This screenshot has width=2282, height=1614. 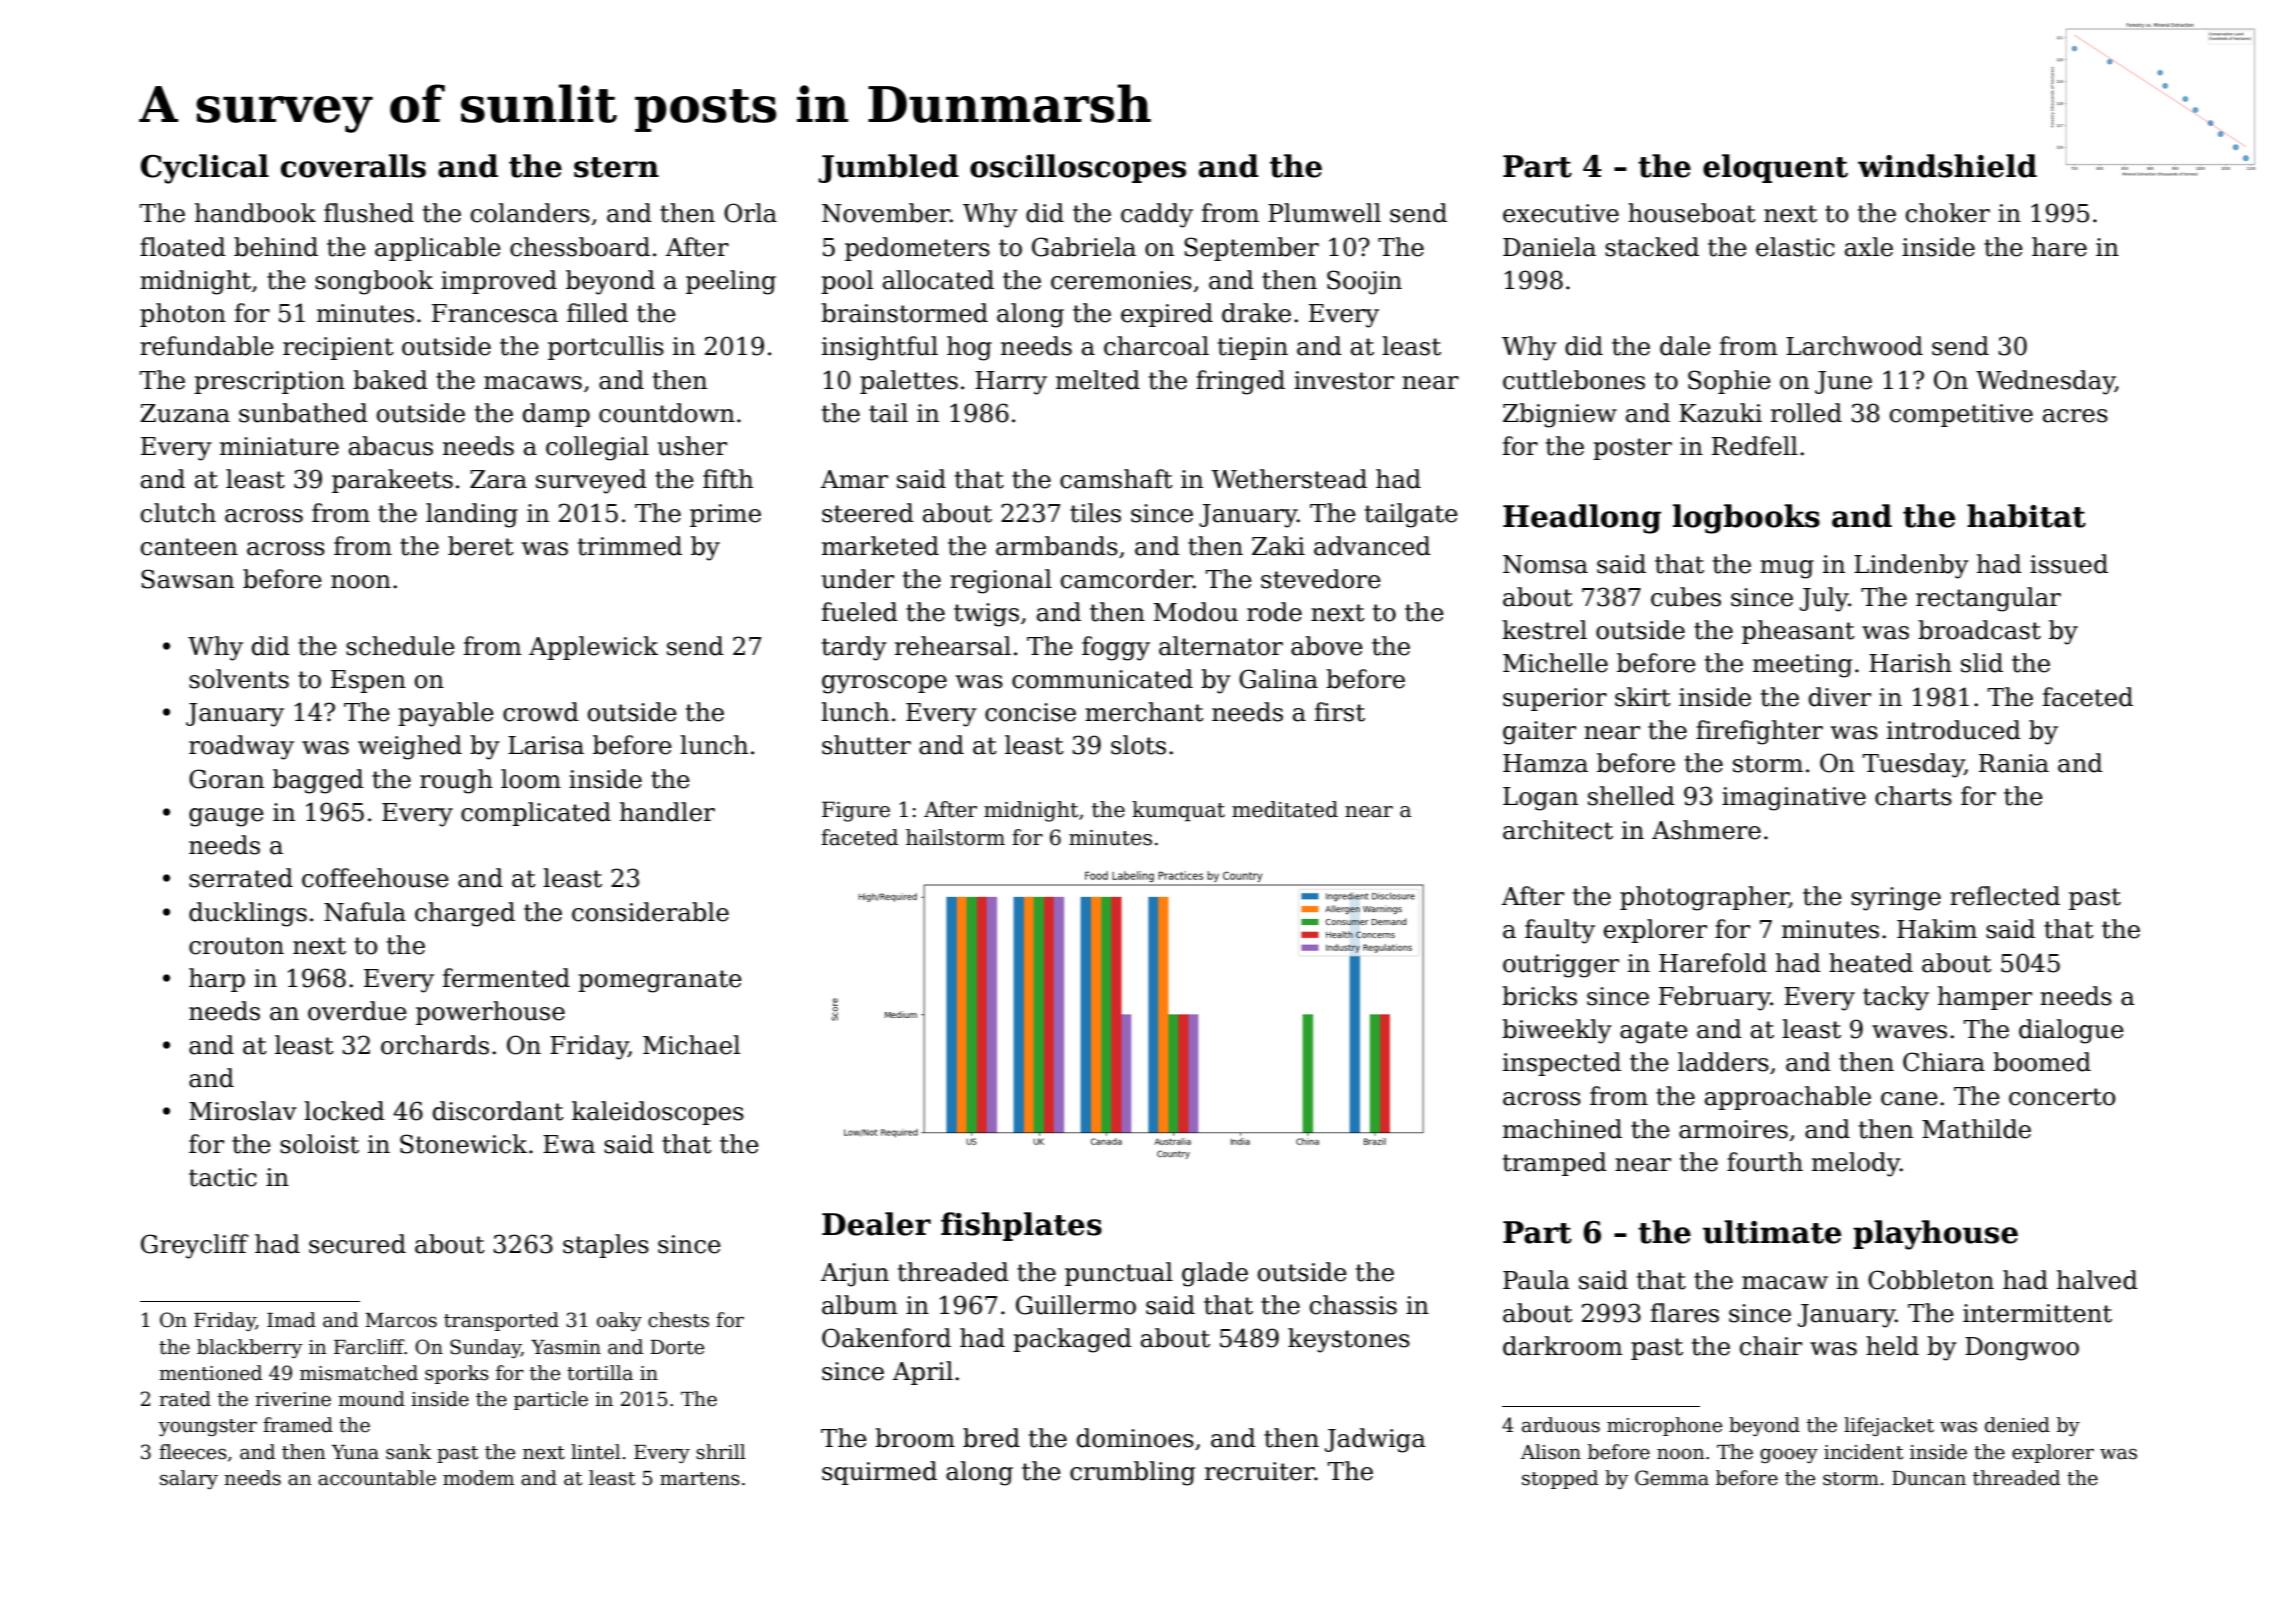 I want to click on Lindenby, so click(x=1911, y=566).
